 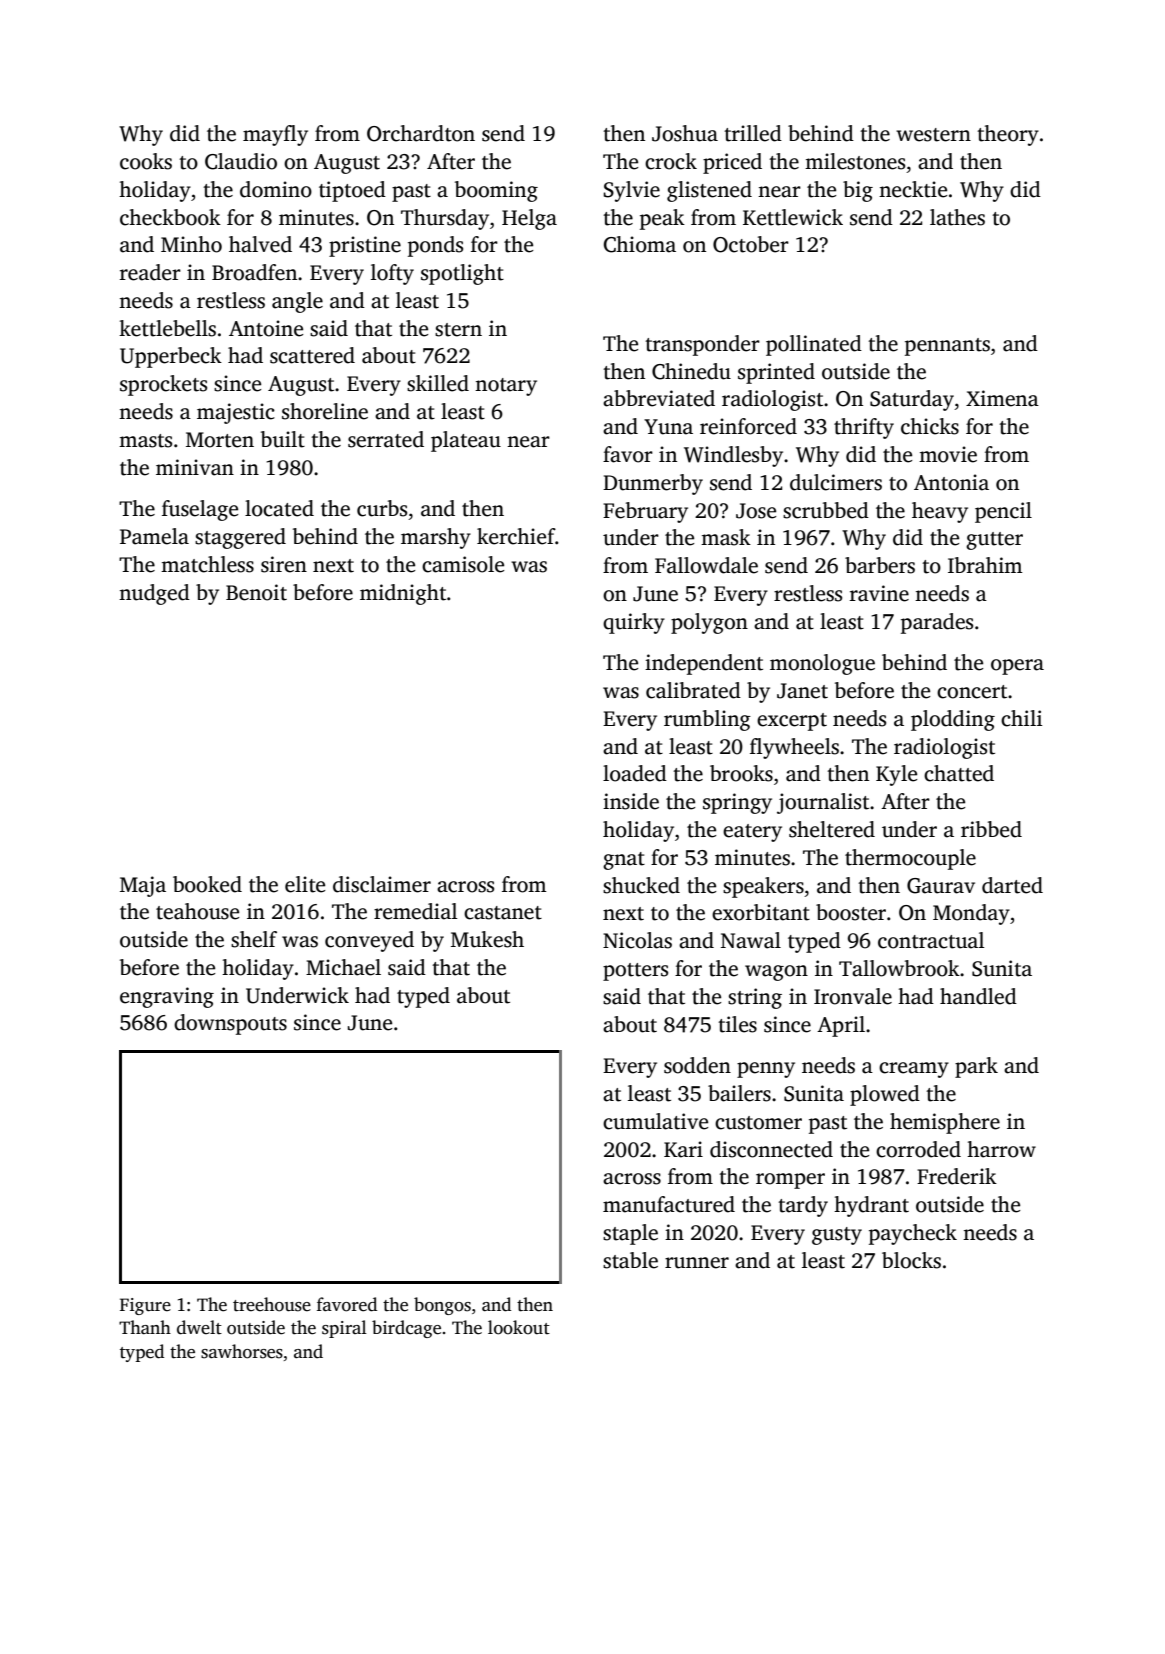 I want to click on Joshua, so click(x=685, y=133).
